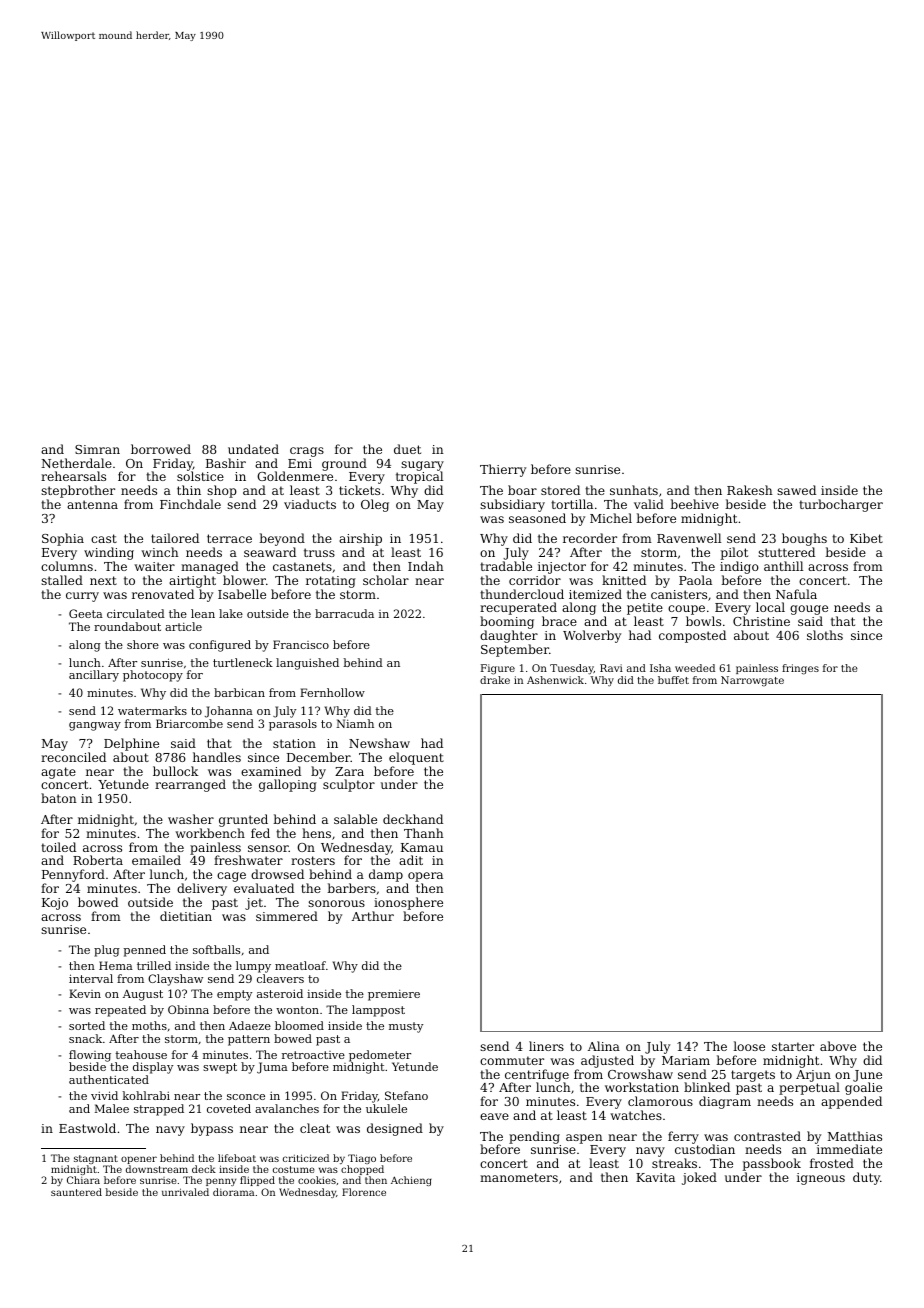 This page has width=924, height=1308. Describe the element at coordinates (85, 993) in the page. I see `Kevin` at that location.
